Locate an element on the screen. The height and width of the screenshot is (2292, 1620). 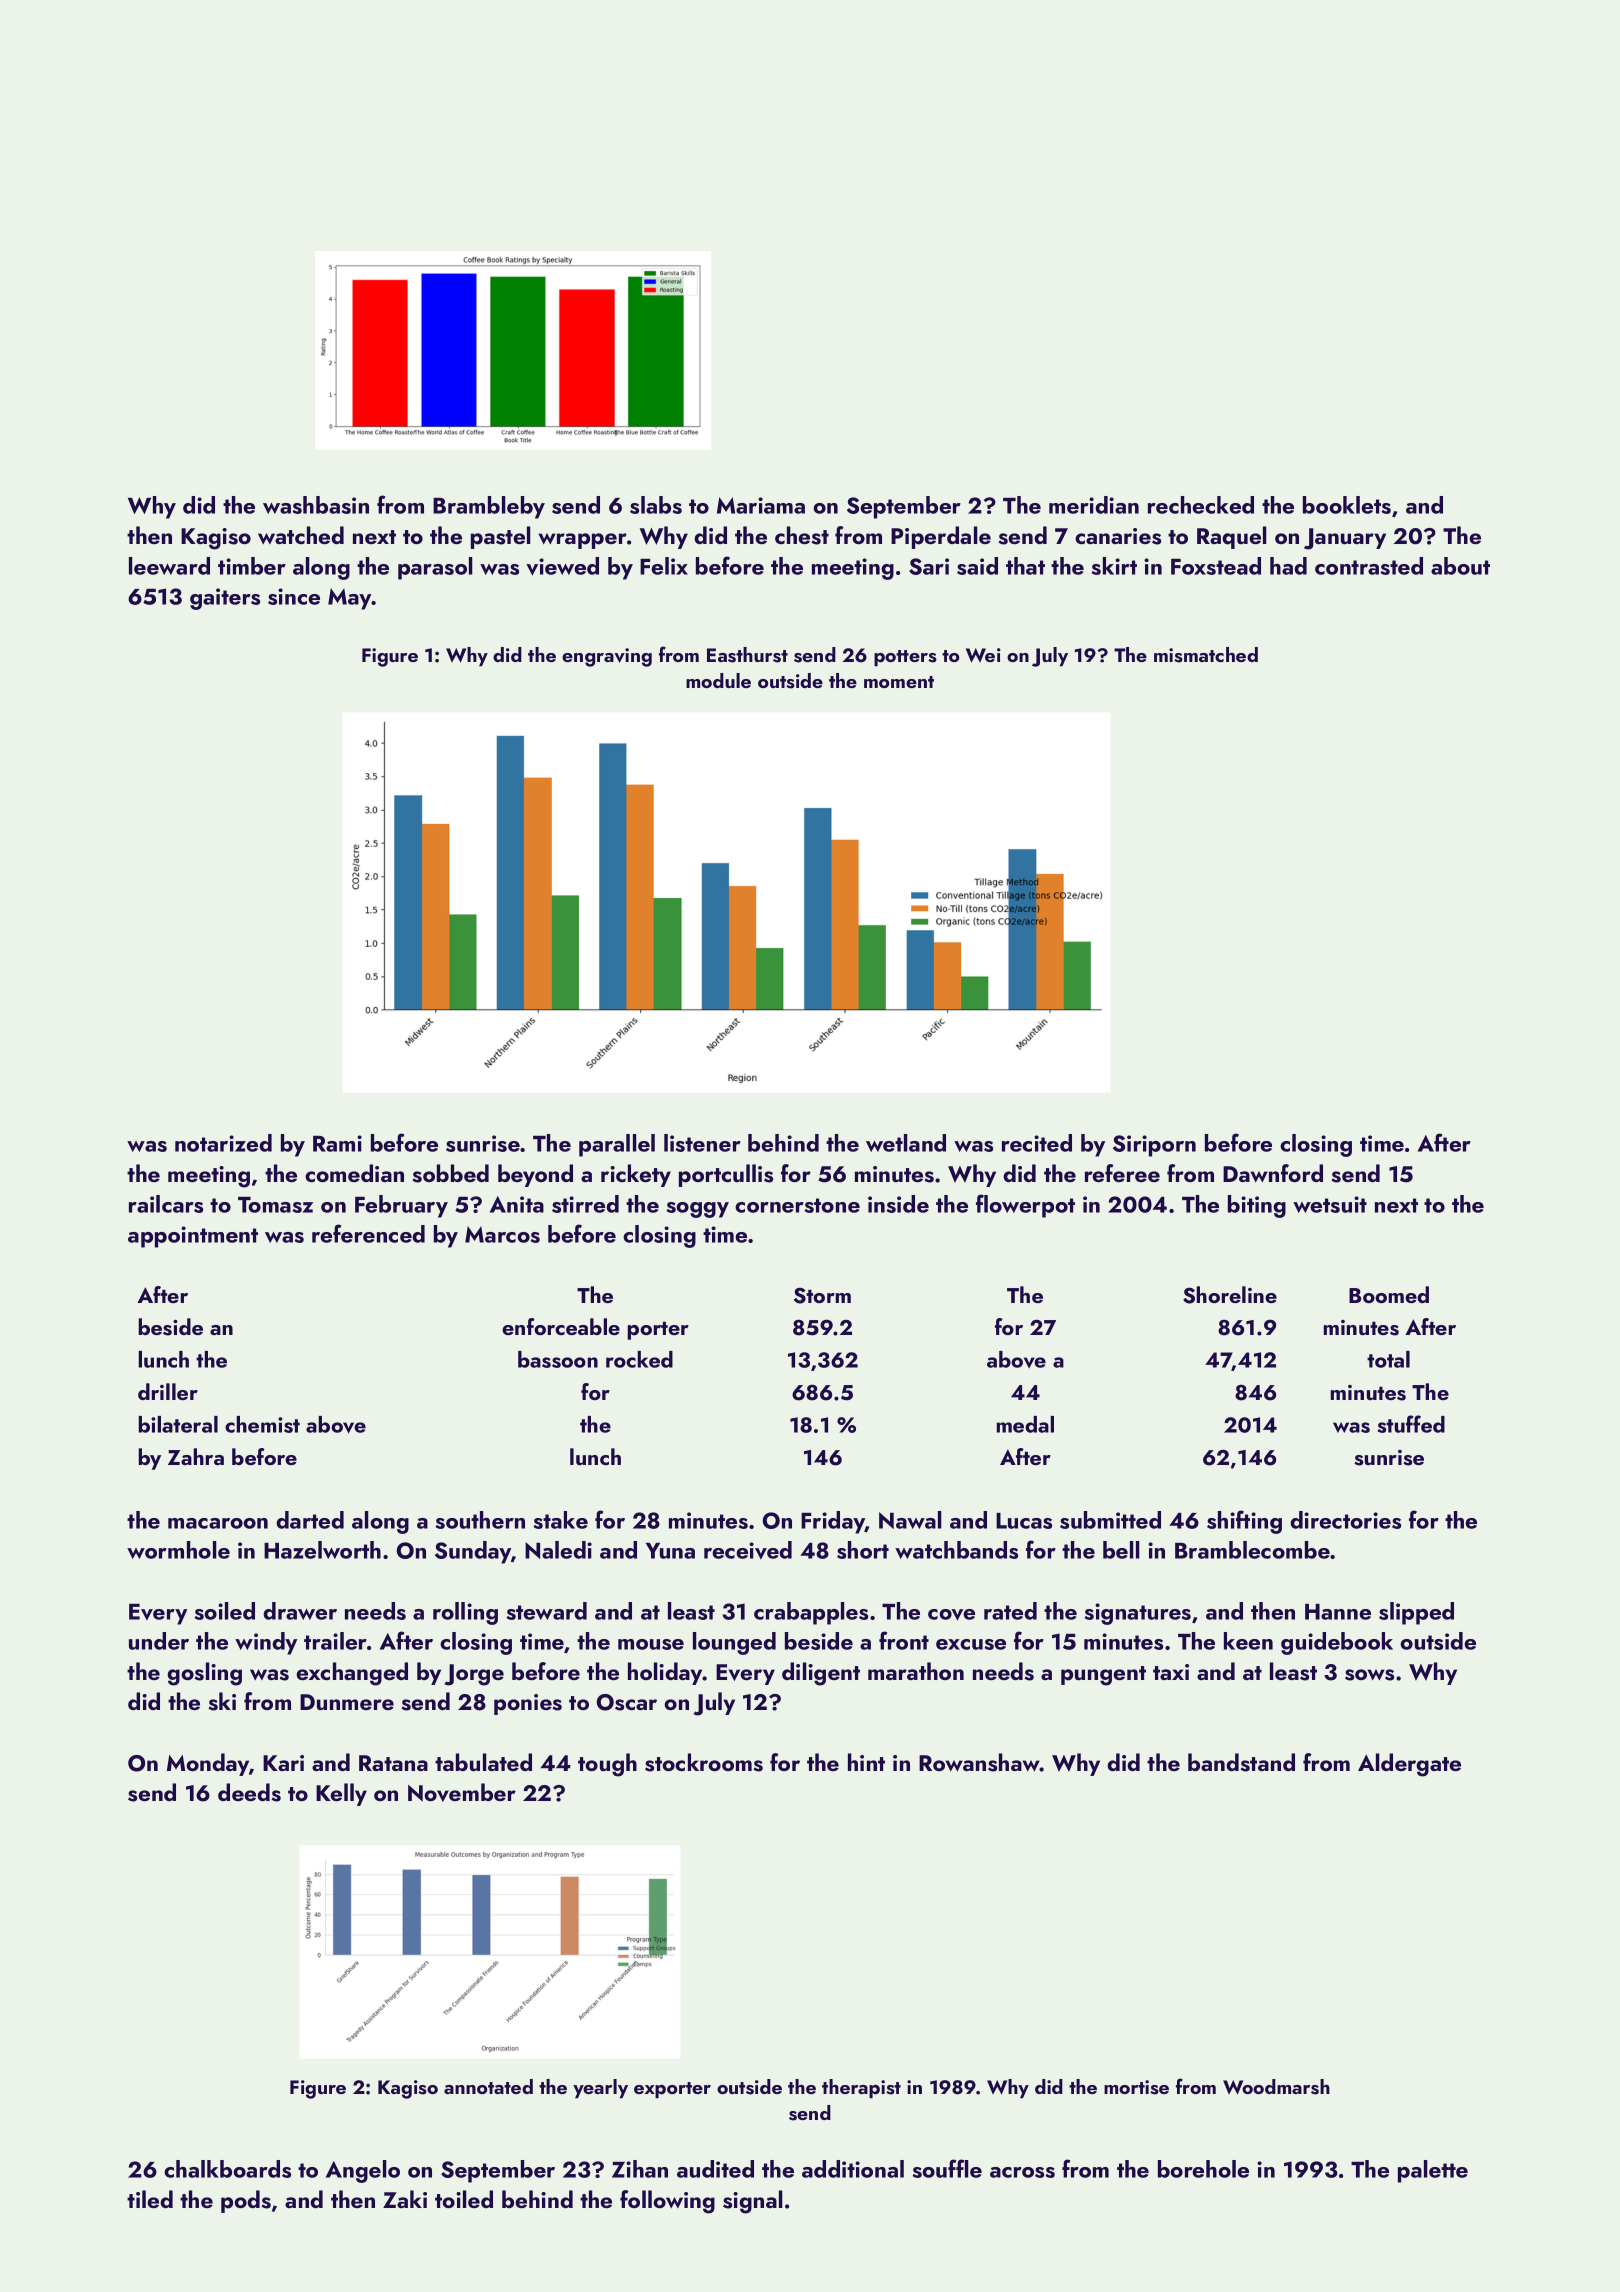
chemist is located at coordinates (262, 1424).
